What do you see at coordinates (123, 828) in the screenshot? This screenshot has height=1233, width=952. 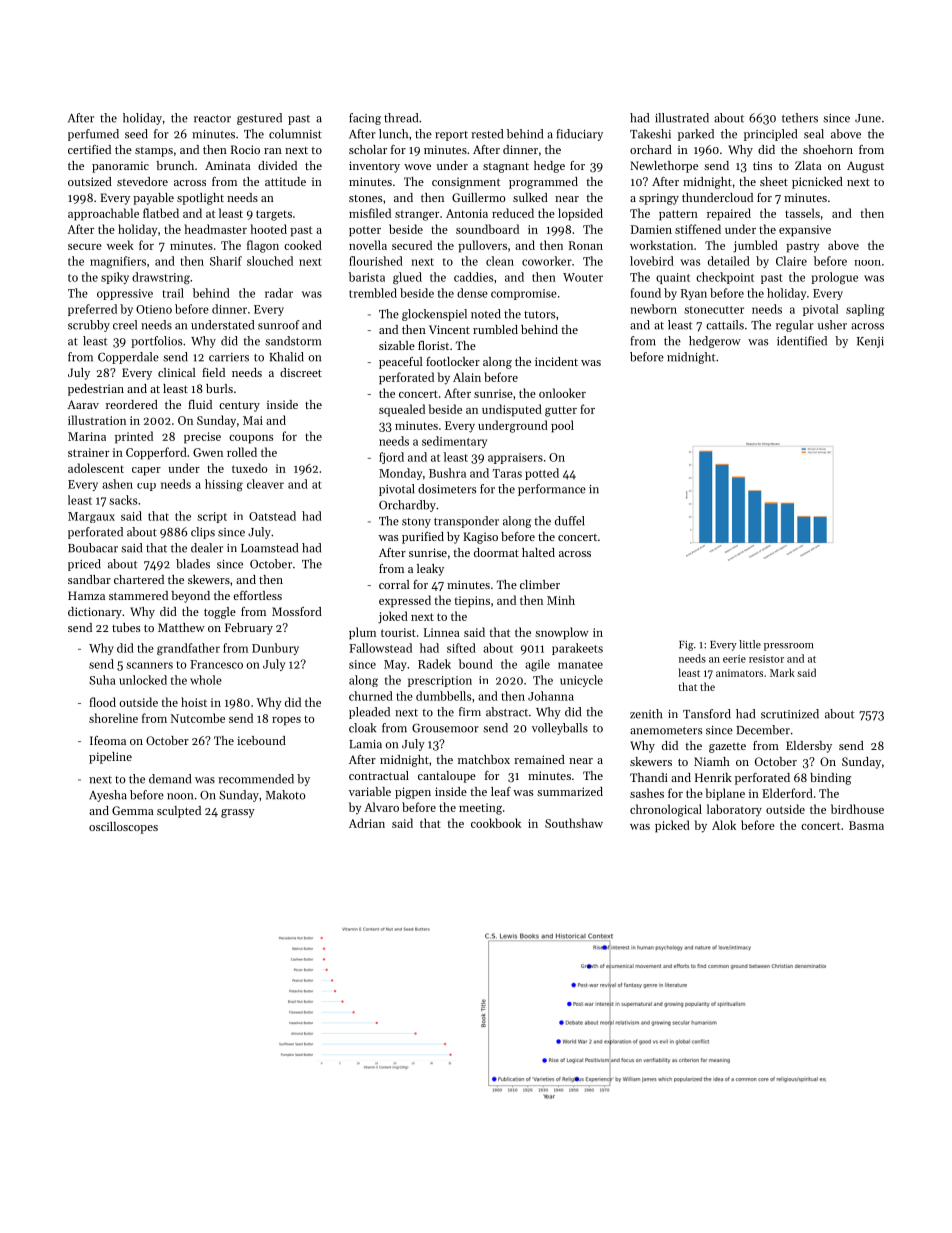 I see `oscilloscopes` at bounding box center [123, 828].
